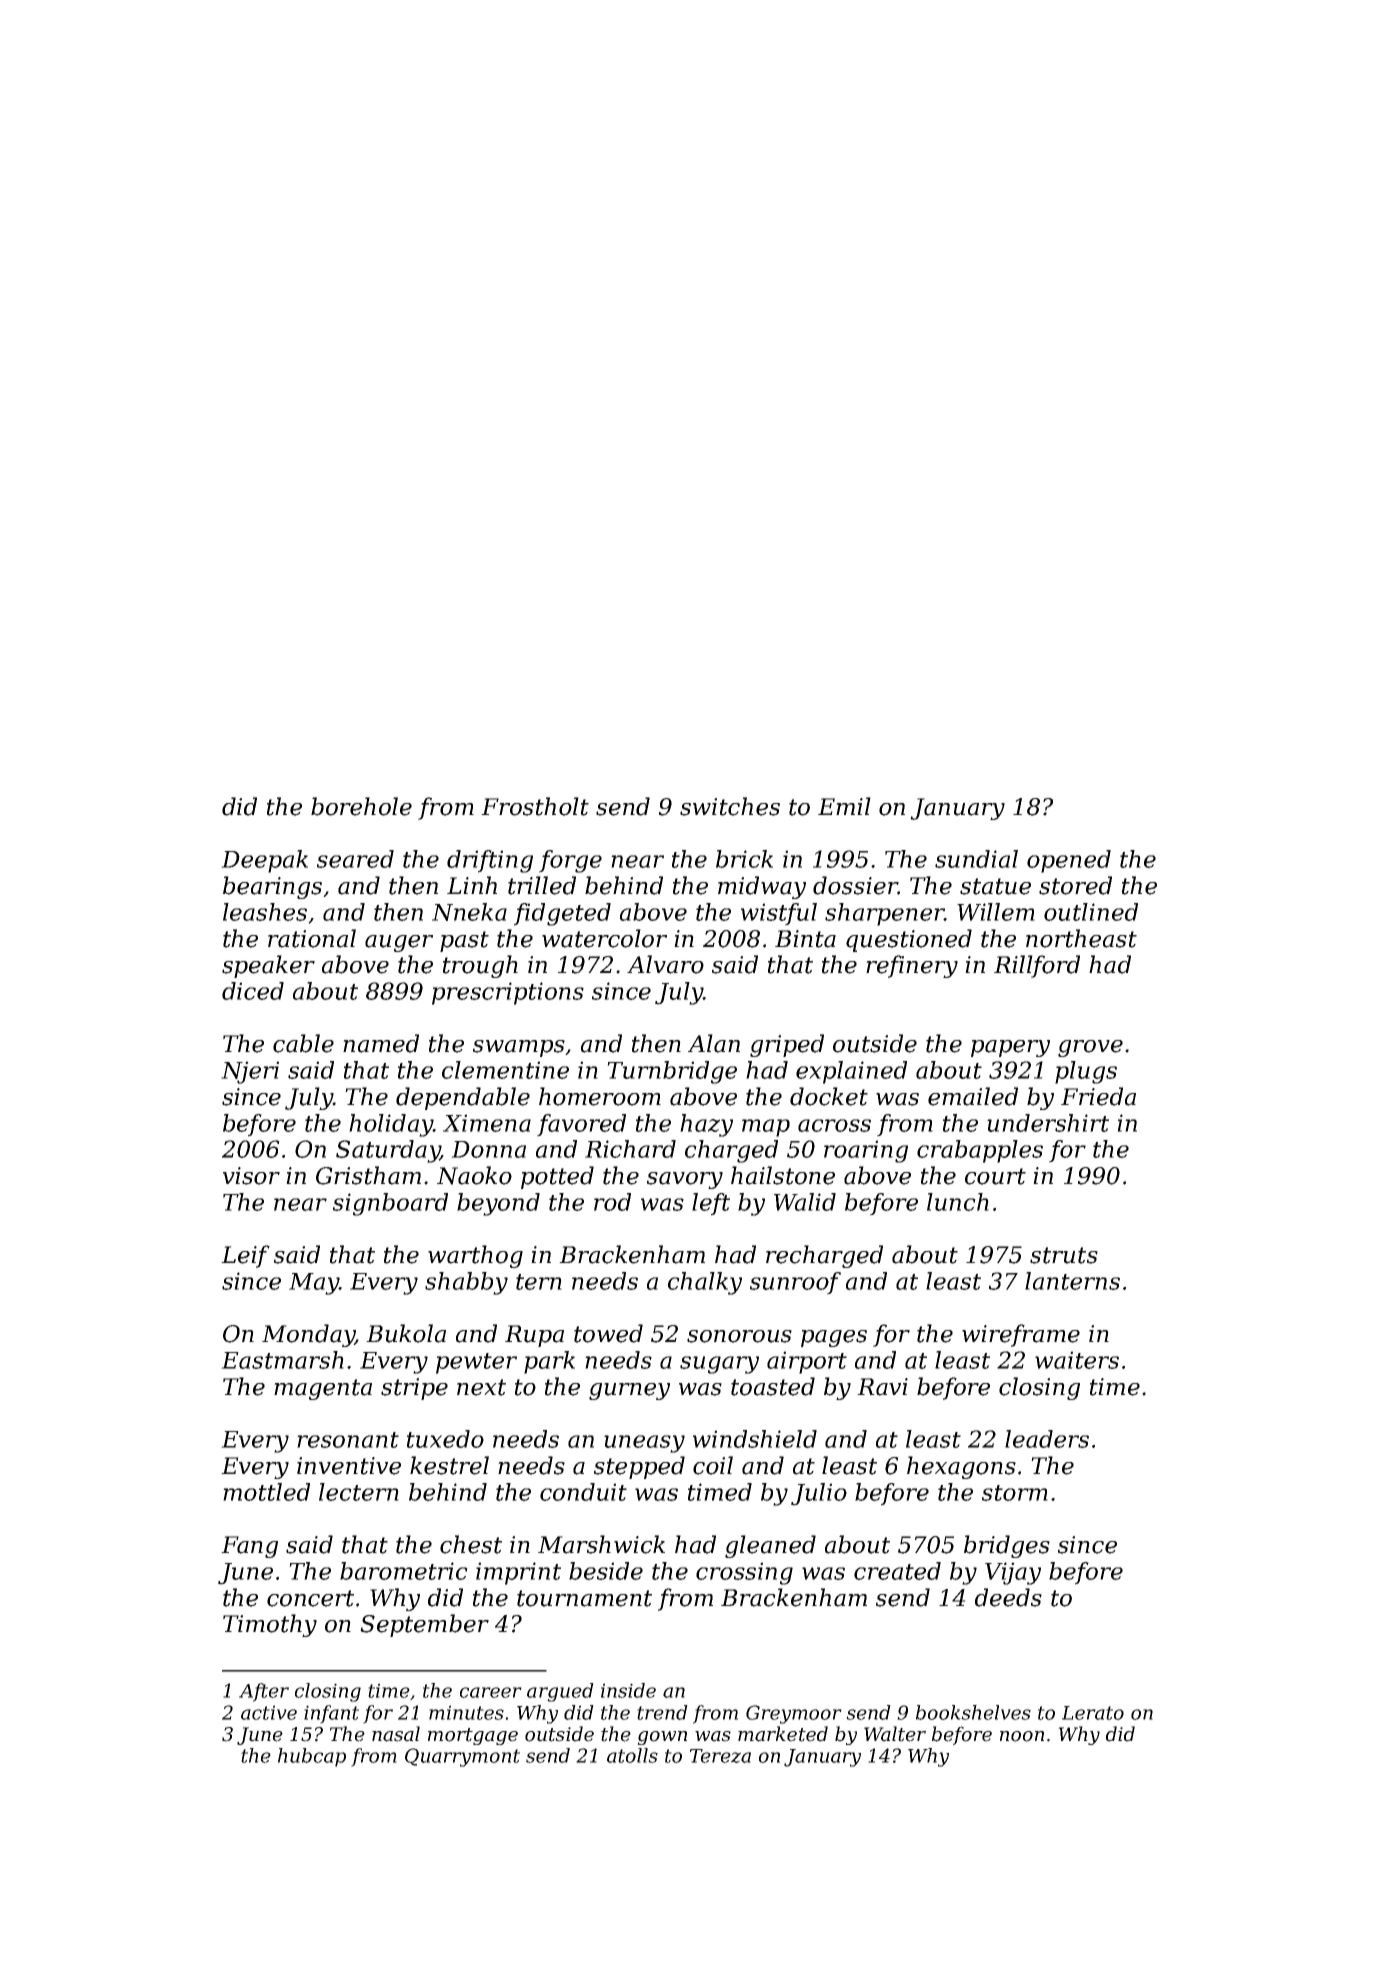 The image size is (1386, 1969). What do you see at coordinates (361, 806) in the screenshot?
I see `borehole` at bounding box center [361, 806].
